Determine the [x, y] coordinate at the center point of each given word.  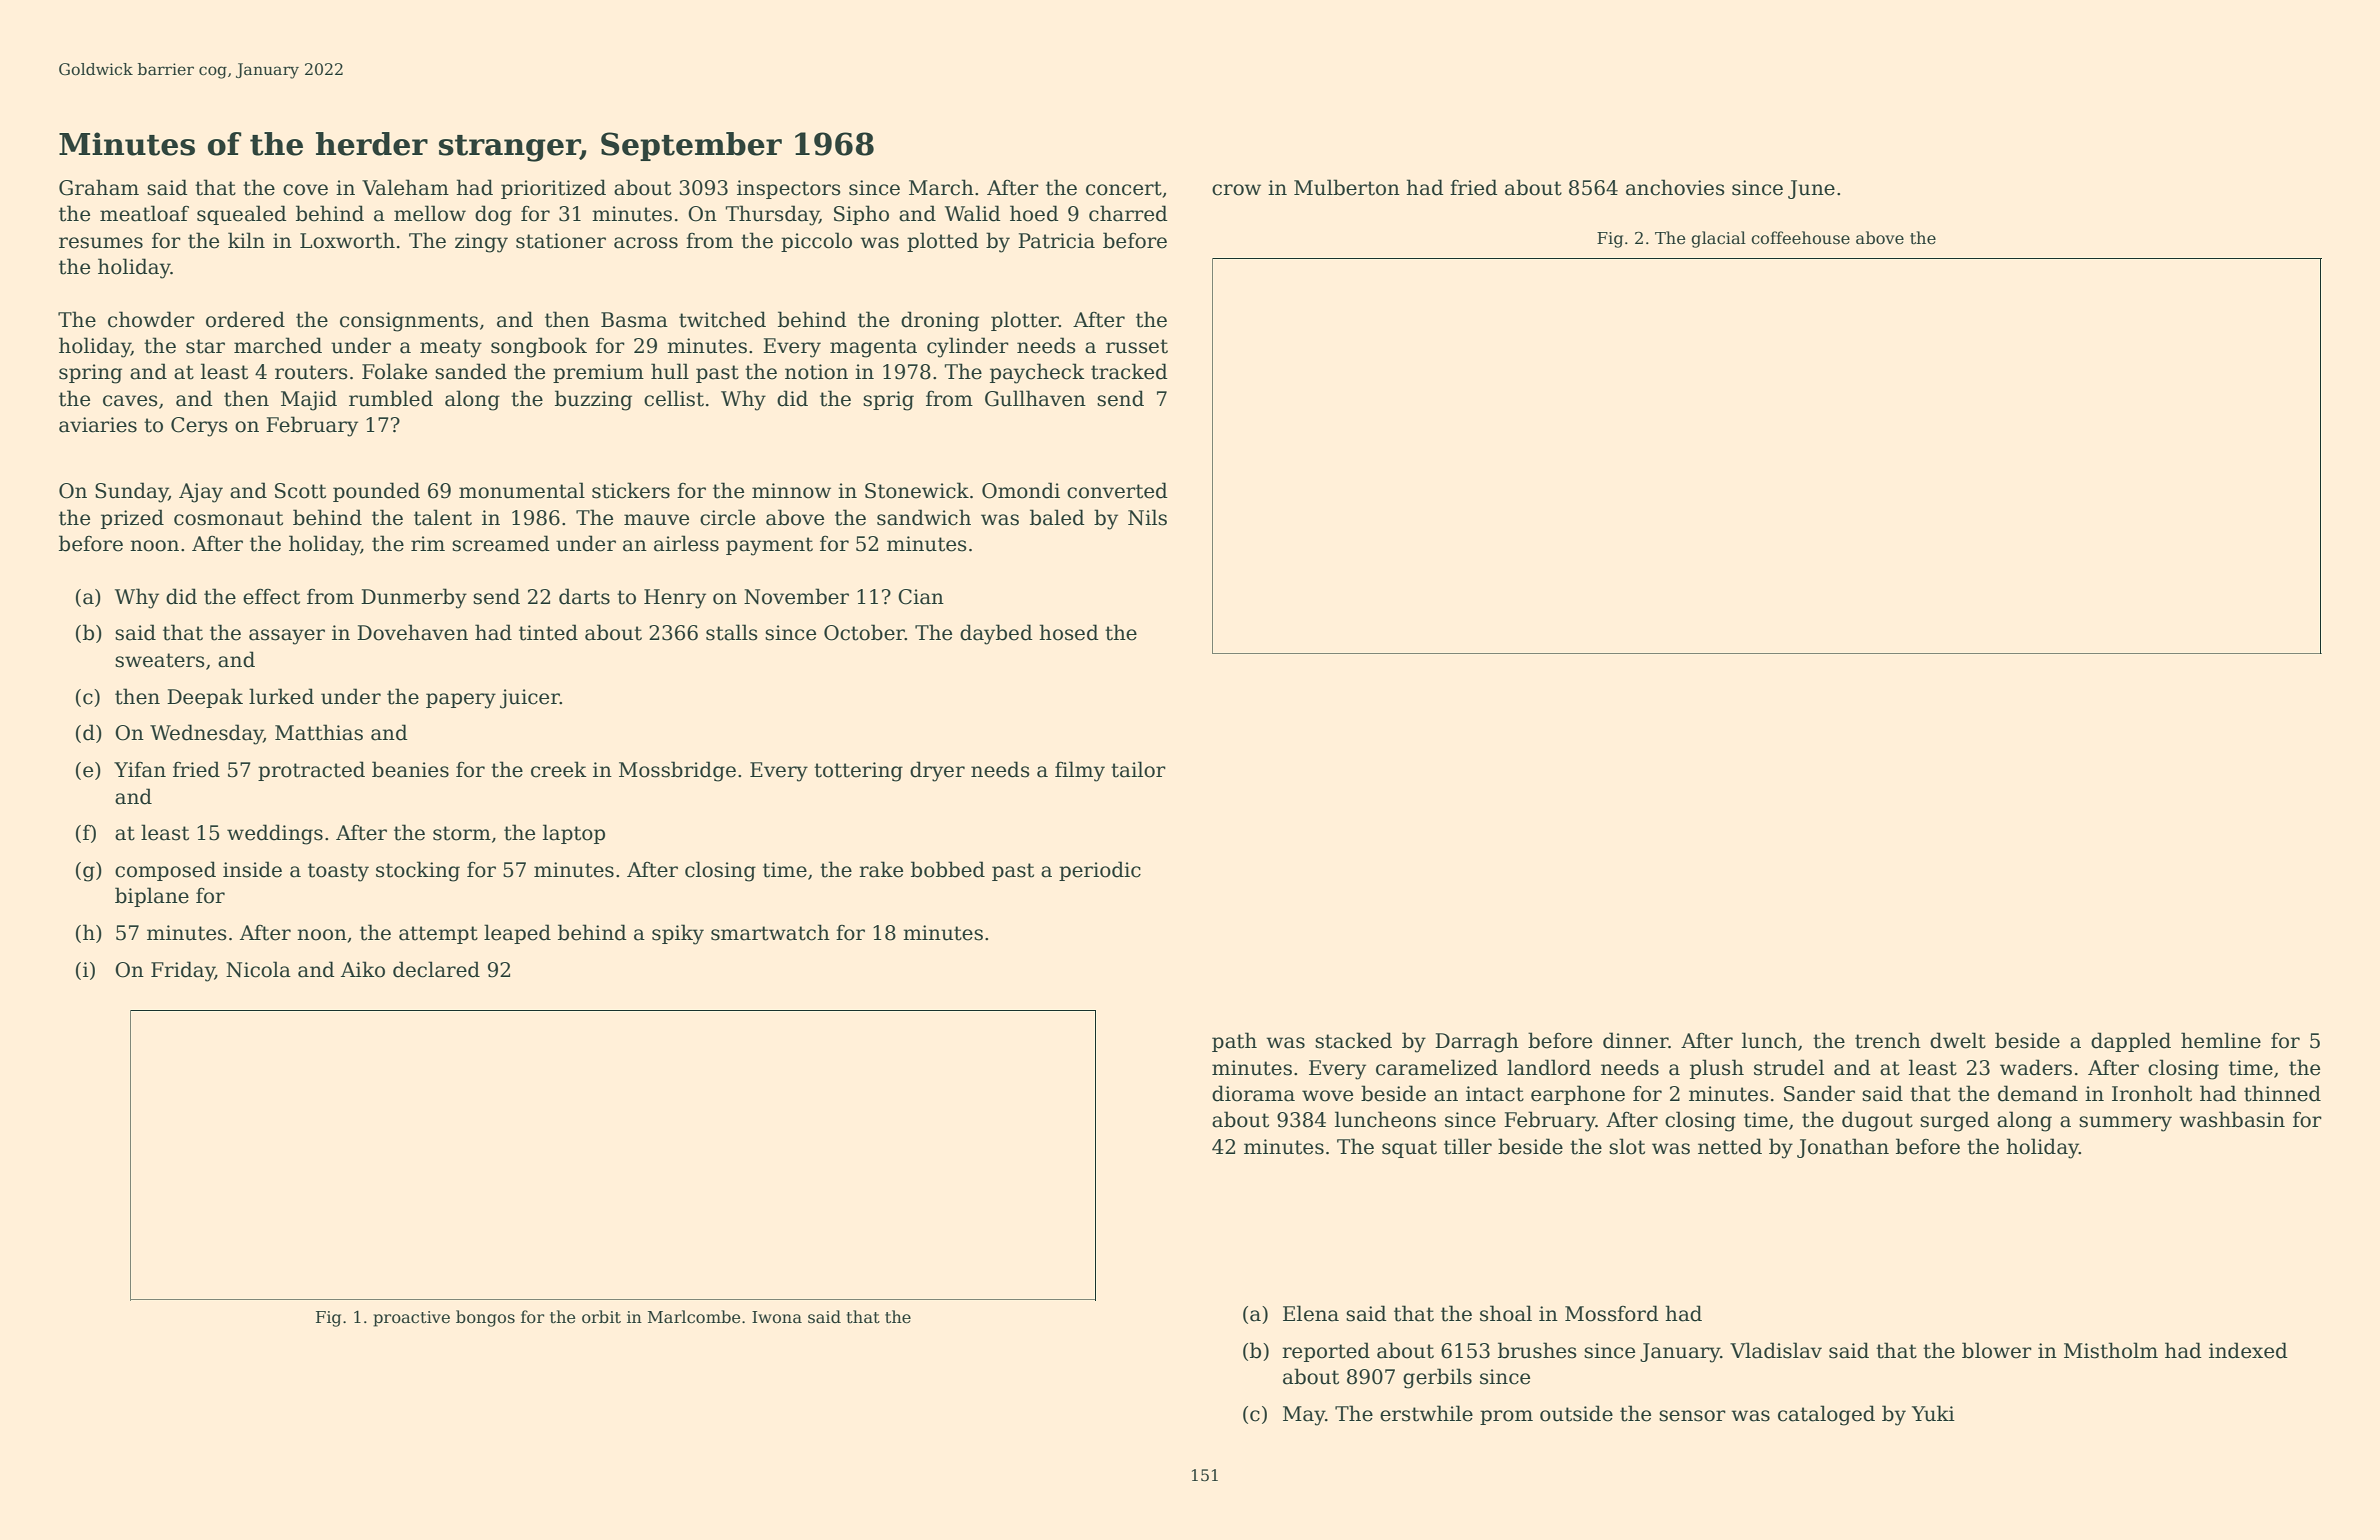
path [1234, 1042]
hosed [1069, 632]
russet [1137, 346]
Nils [1147, 517]
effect [271, 596]
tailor [1138, 769]
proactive [411, 1319]
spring [90, 374]
